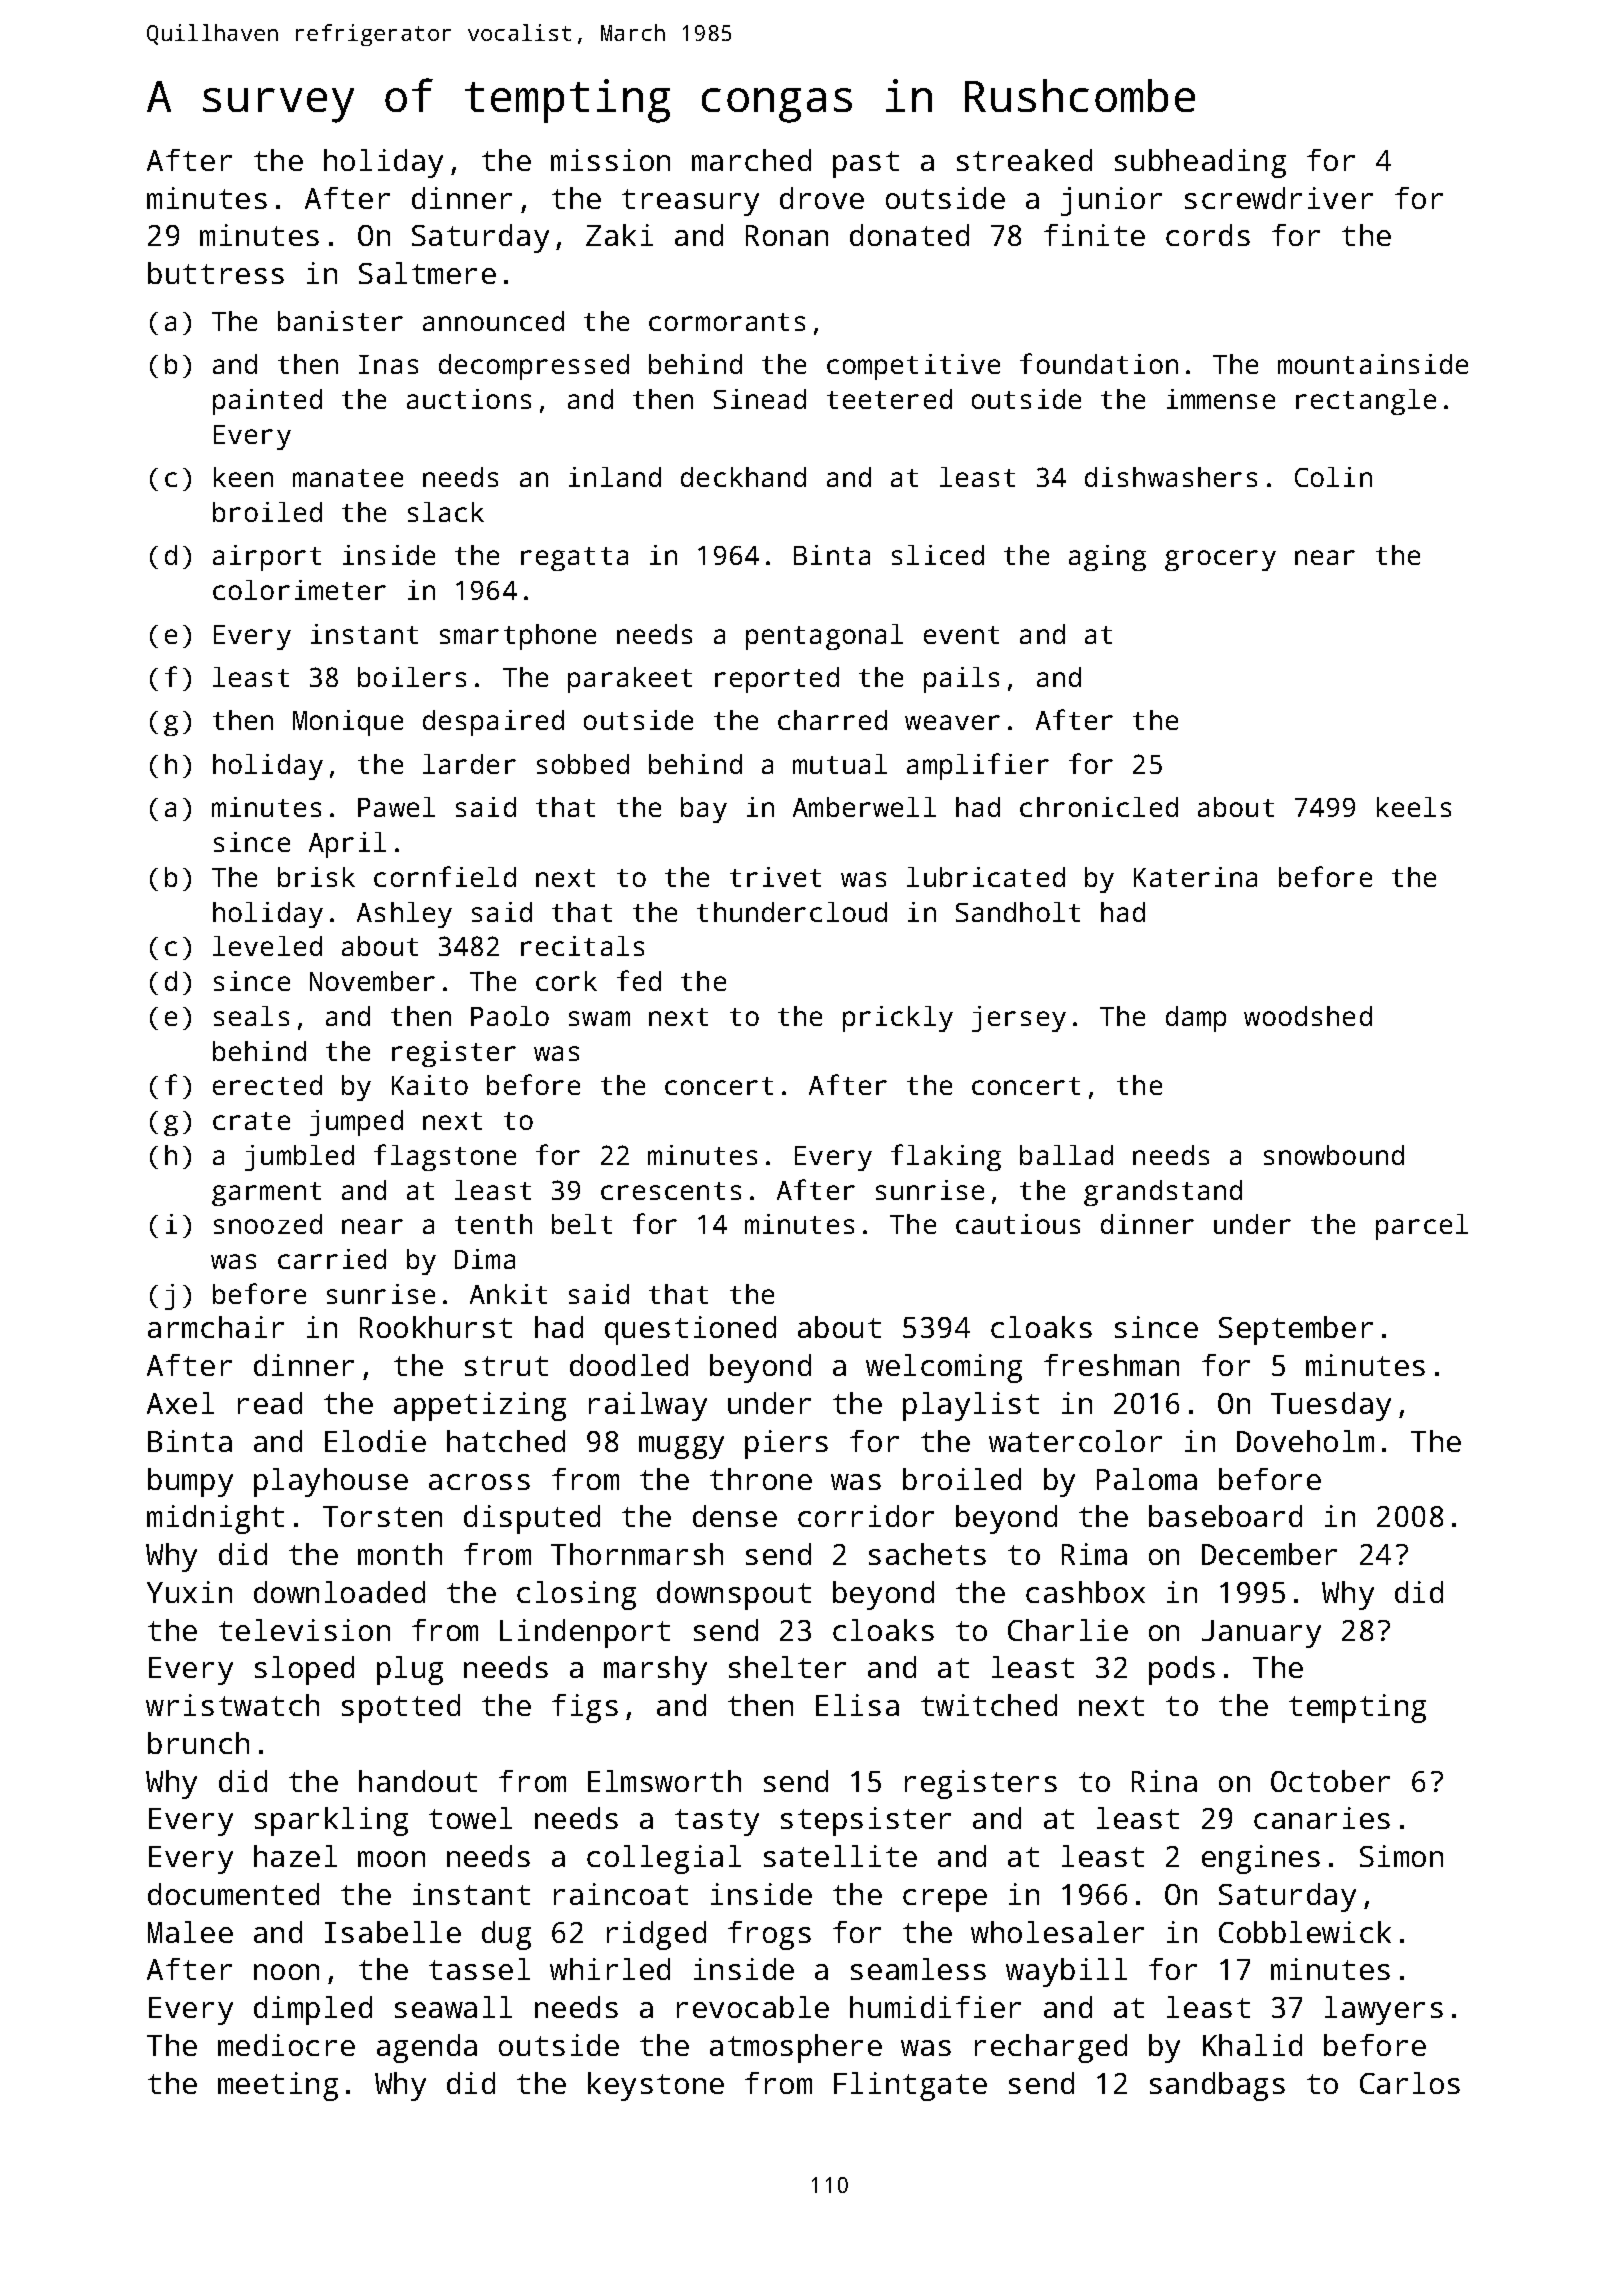 This page has width=1620, height=2292. Describe the element at coordinates (786, 1444) in the page. I see `piers` at that location.
